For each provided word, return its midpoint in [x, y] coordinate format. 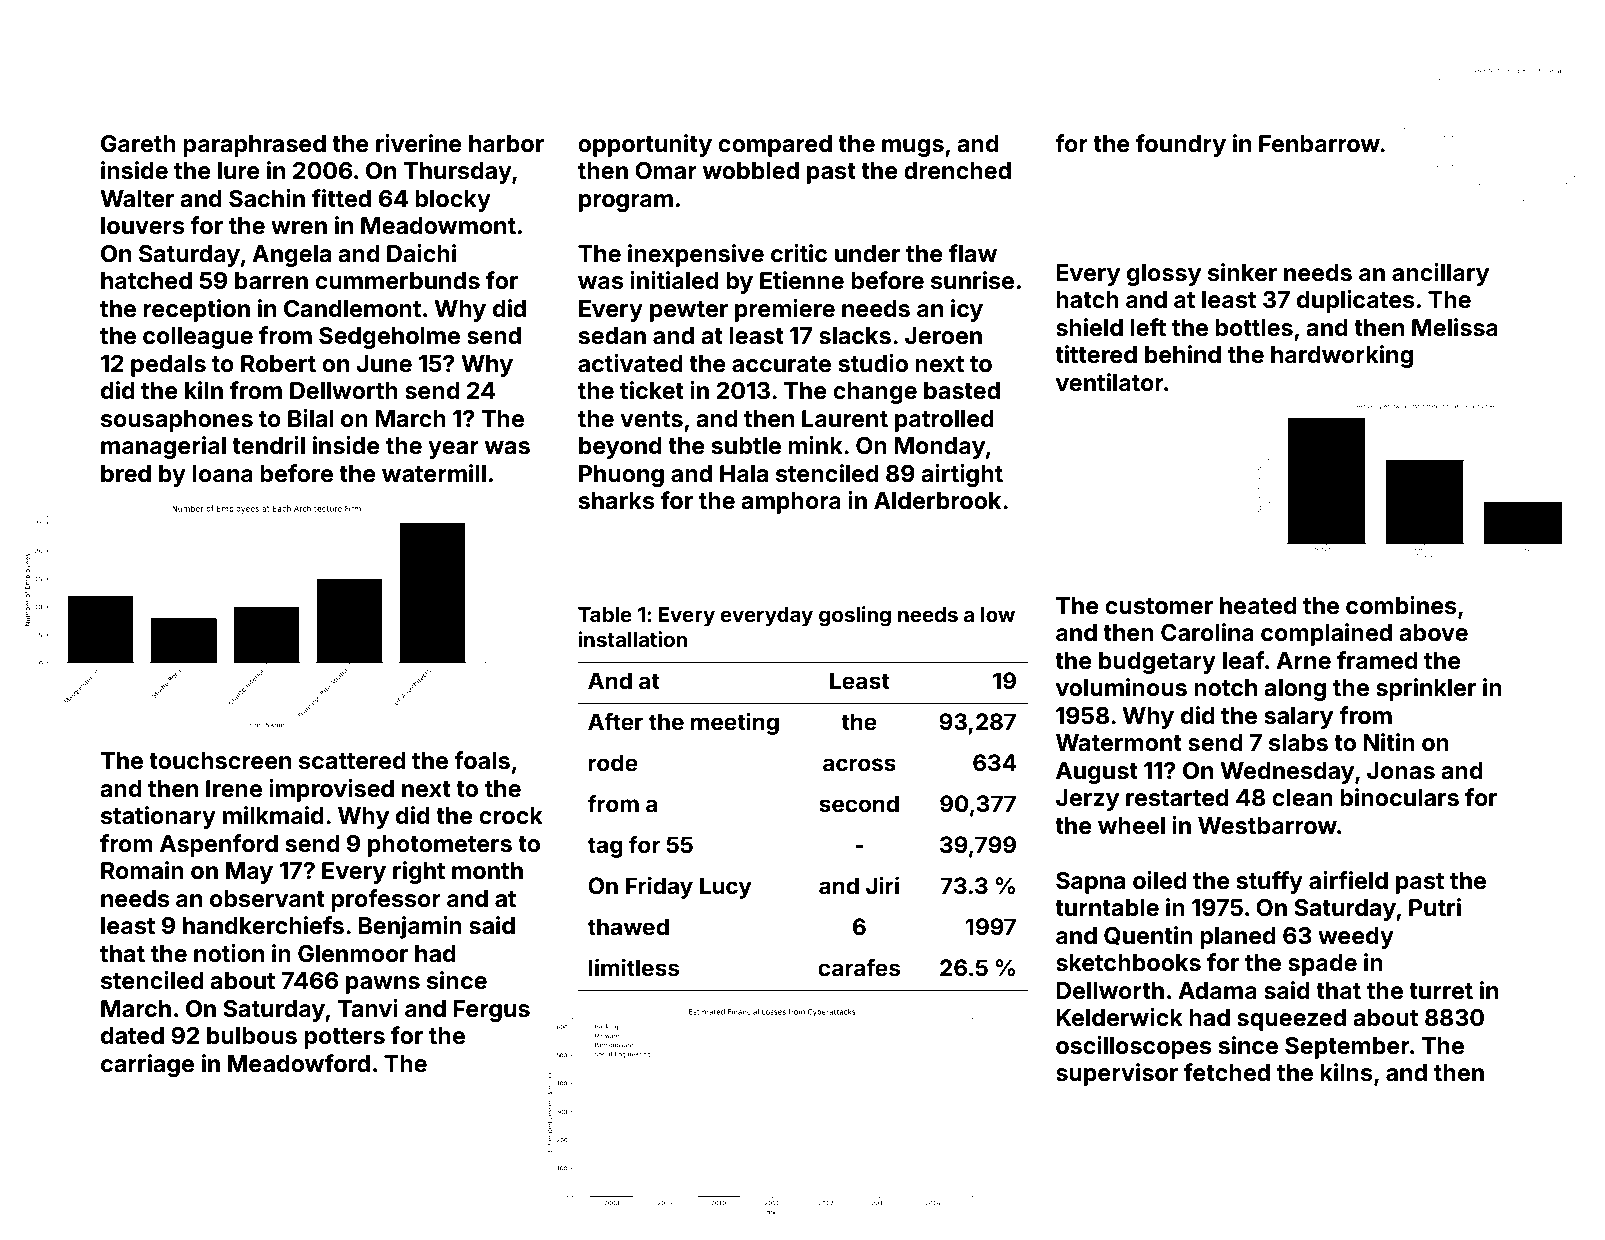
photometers [440, 846]
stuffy [1270, 882]
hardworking [1342, 356]
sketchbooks [1128, 963]
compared [775, 146]
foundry [1181, 145]
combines [1401, 605]
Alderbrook [937, 501]
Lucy [726, 888]
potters [344, 1038]
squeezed [1291, 1020]
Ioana [223, 474]
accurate [781, 364]
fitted [341, 198]
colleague [198, 338]
